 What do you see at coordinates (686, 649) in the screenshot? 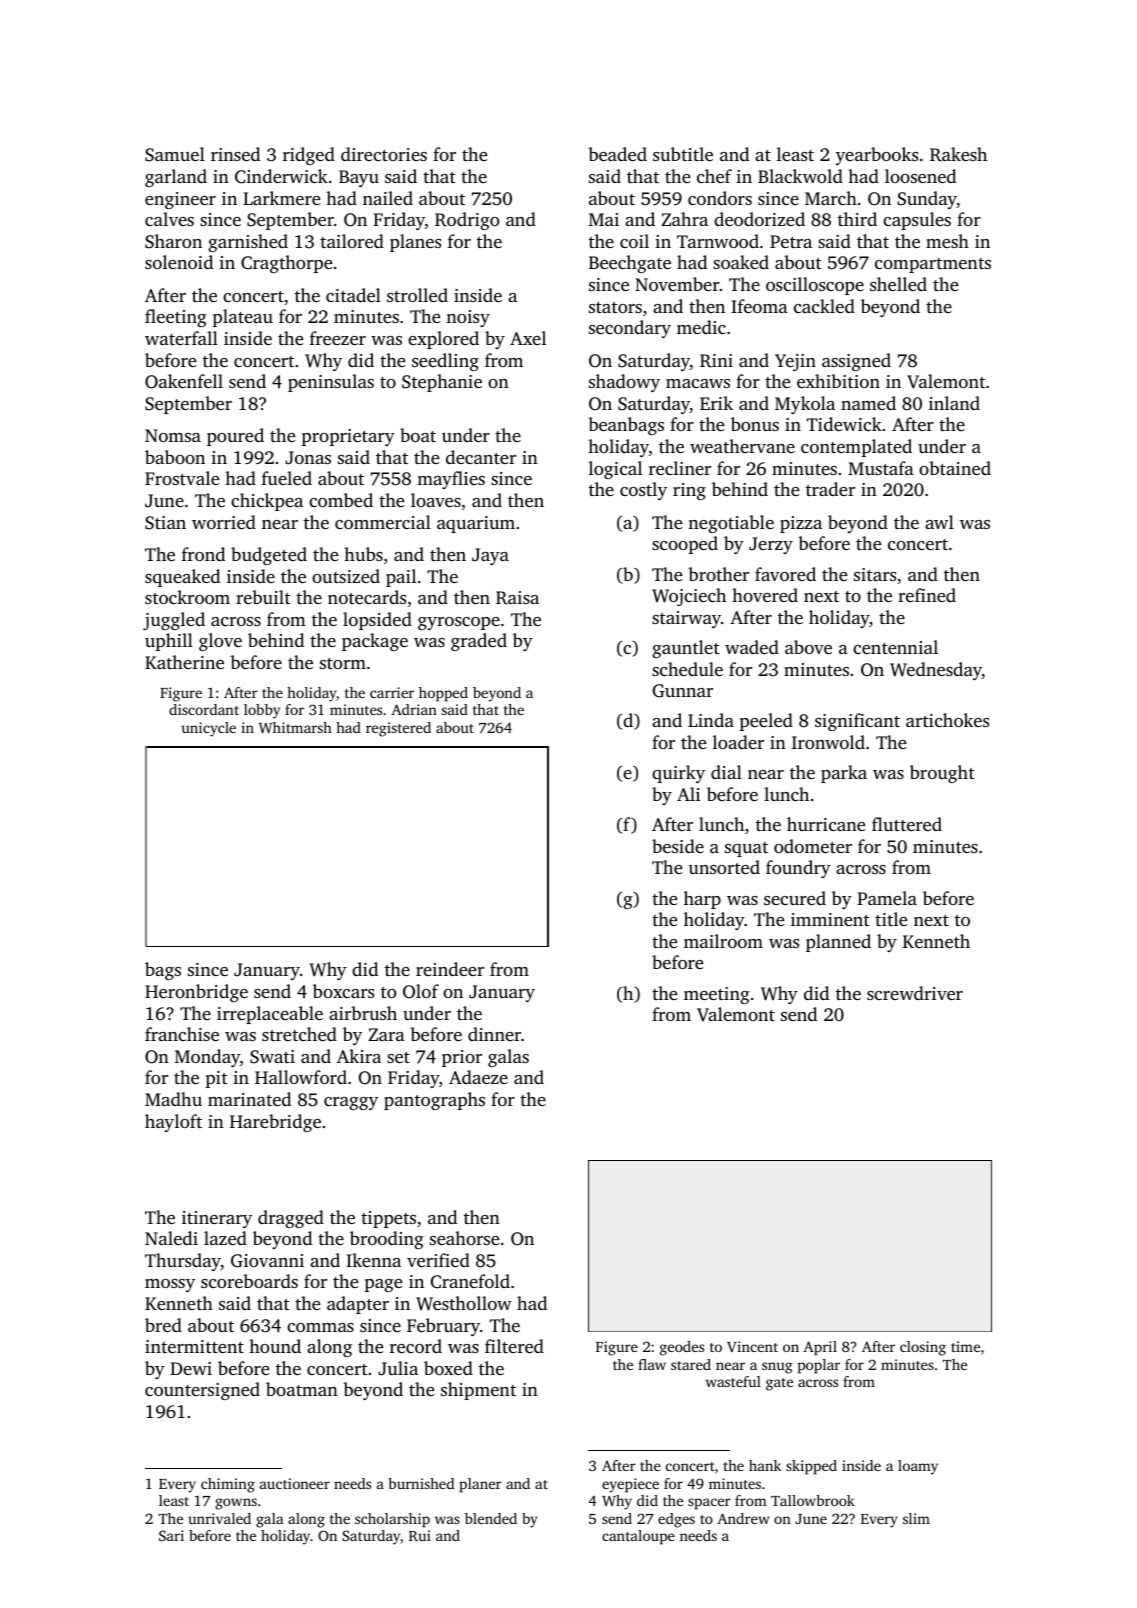
I see `gauntlet` at bounding box center [686, 649].
